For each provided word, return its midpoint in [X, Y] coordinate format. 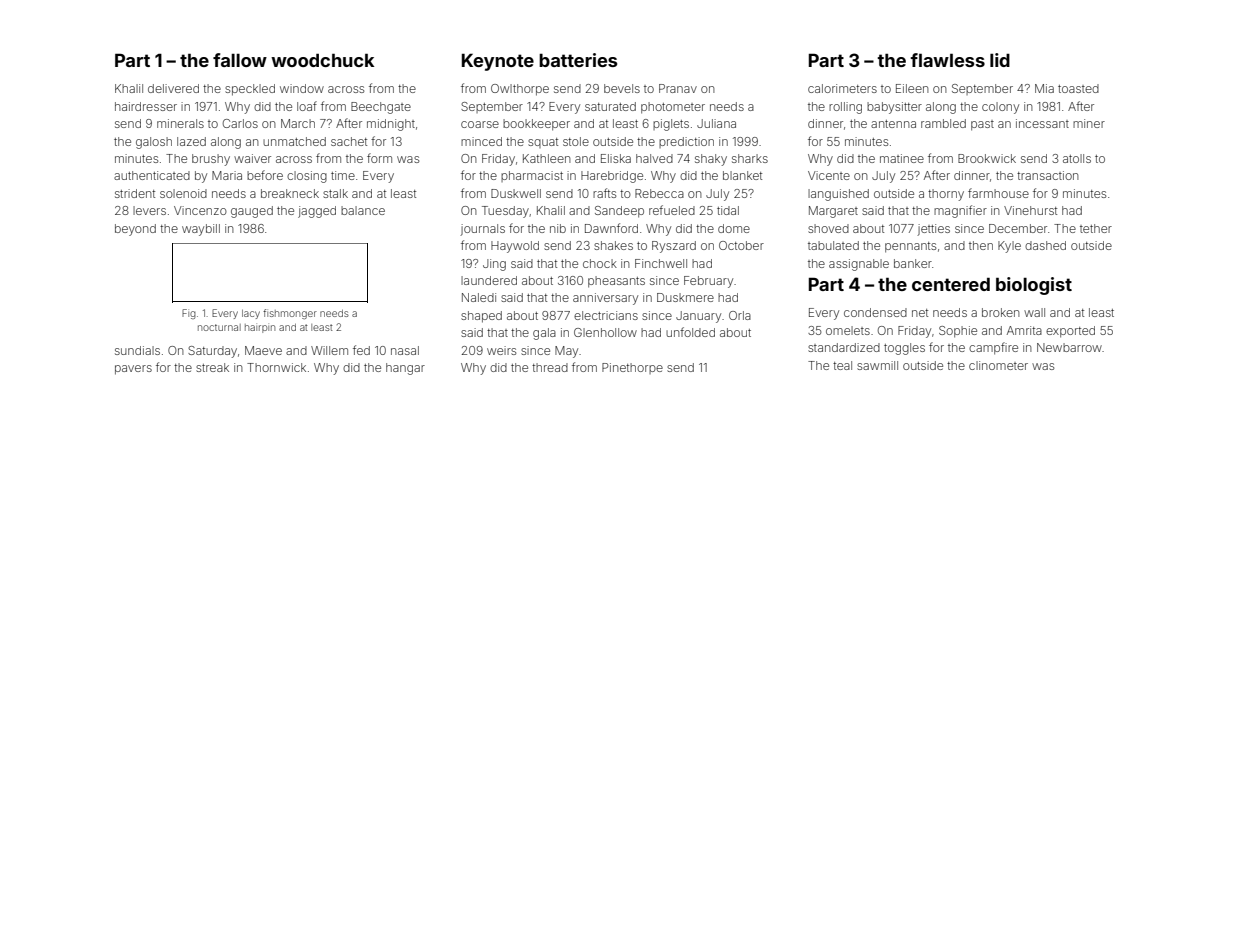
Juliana [716, 123]
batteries [578, 60]
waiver [252, 158]
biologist [1034, 286]
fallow [240, 60]
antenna [893, 124]
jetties [933, 230]
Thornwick [276, 367]
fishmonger [290, 314]
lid [1000, 60]
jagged [317, 212]
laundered [489, 280]
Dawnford [611, 228]
